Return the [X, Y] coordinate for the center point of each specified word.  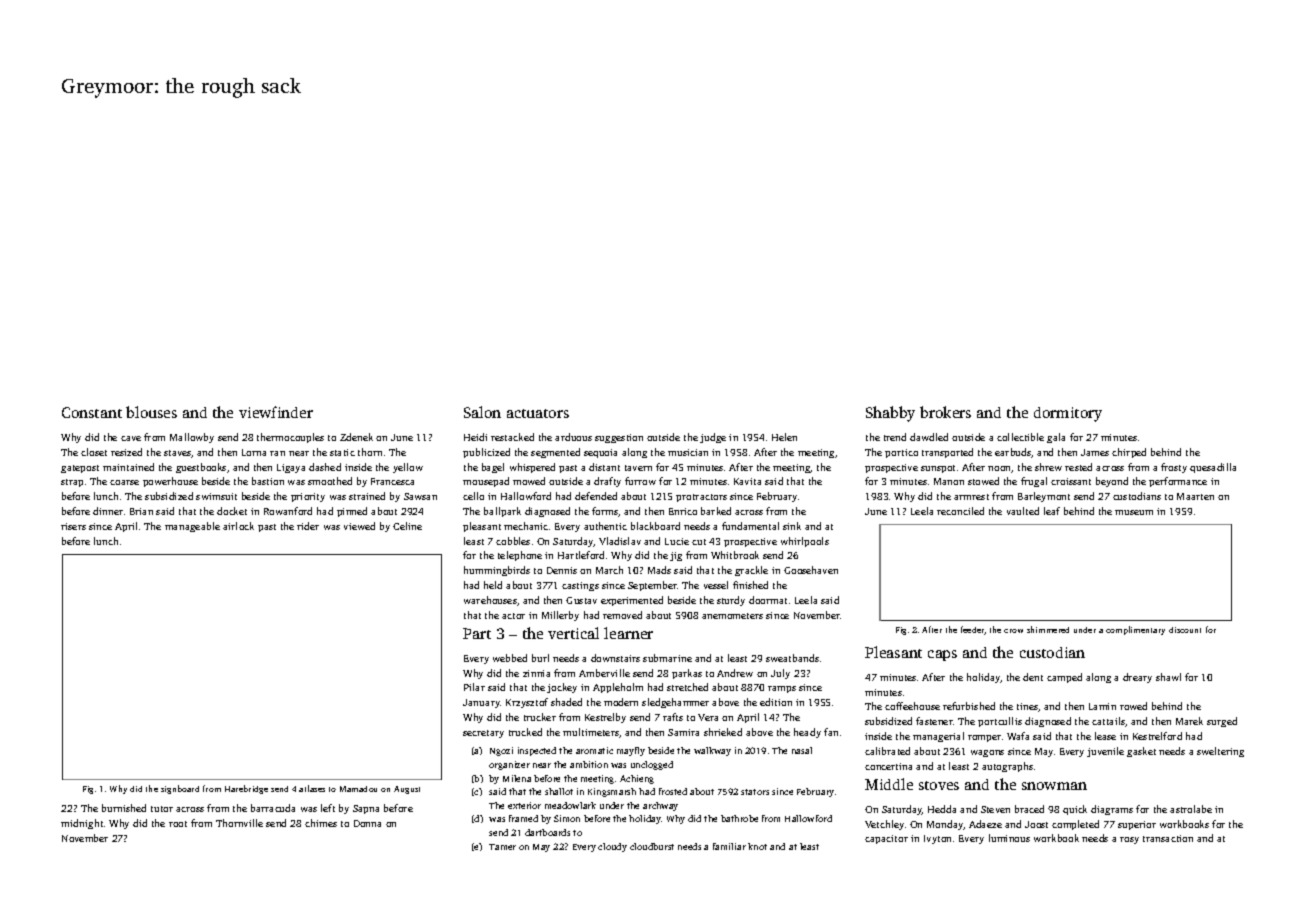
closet [94, 452]
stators [755, 792]
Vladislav [620, 541]
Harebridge [246, 789]
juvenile [1105, 752]
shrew [1048, 467]
